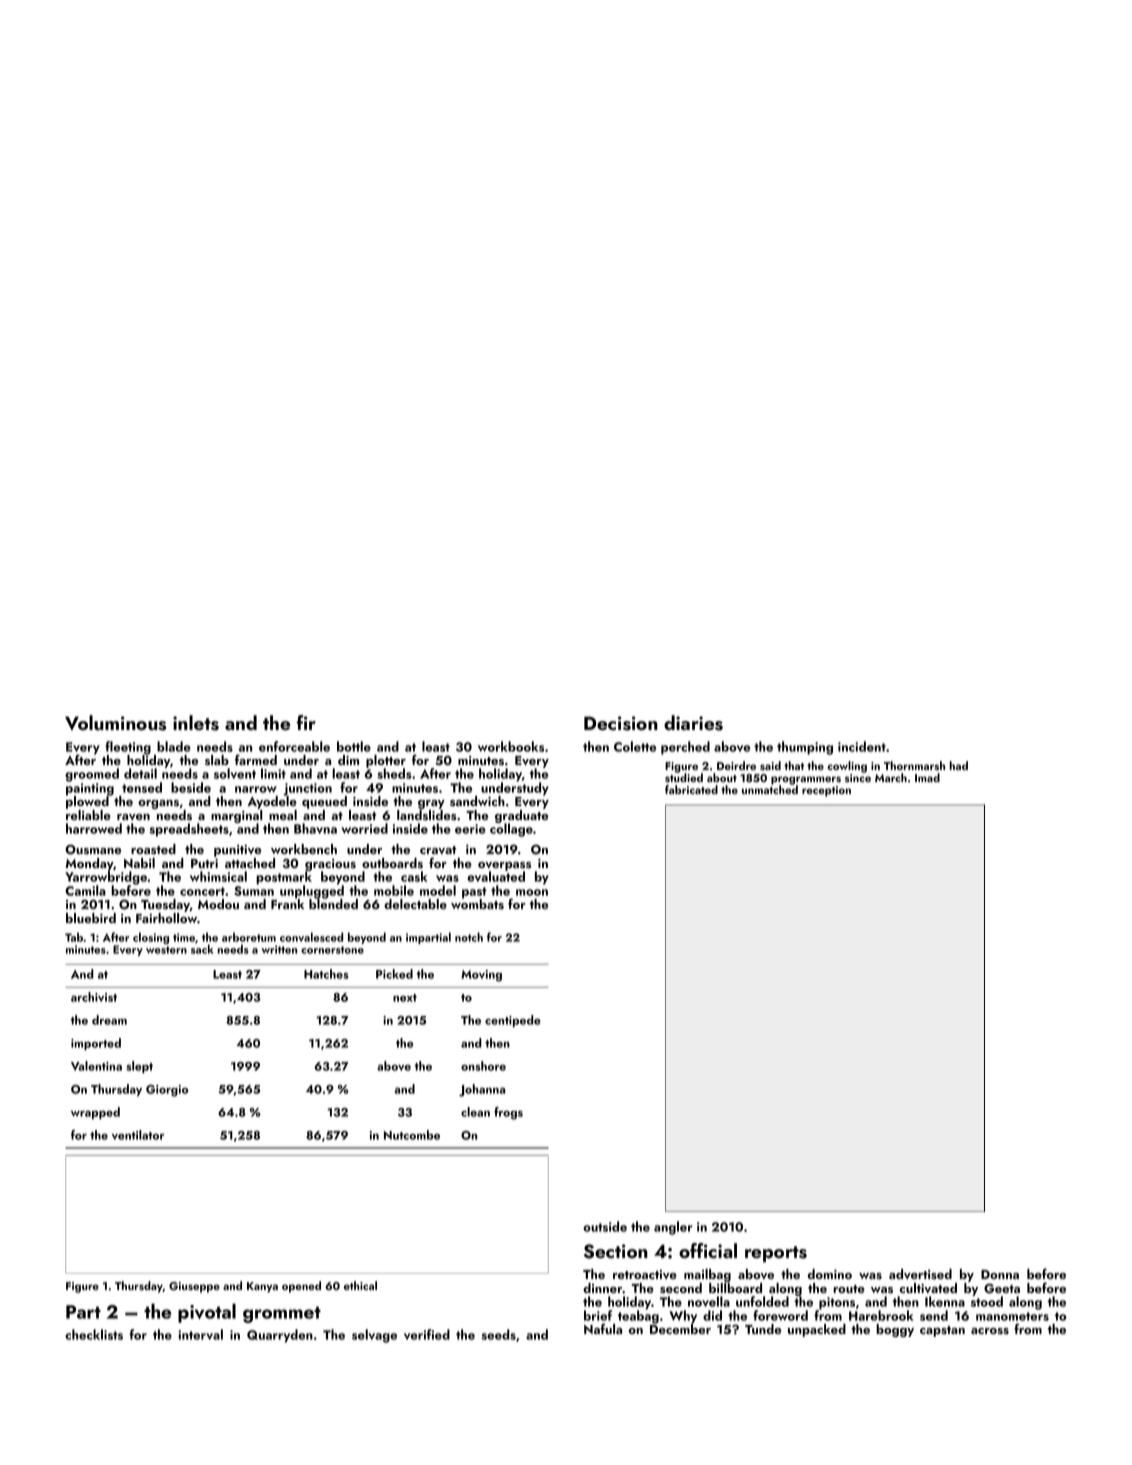  I want to click on seeds, so click(498, 1334).
